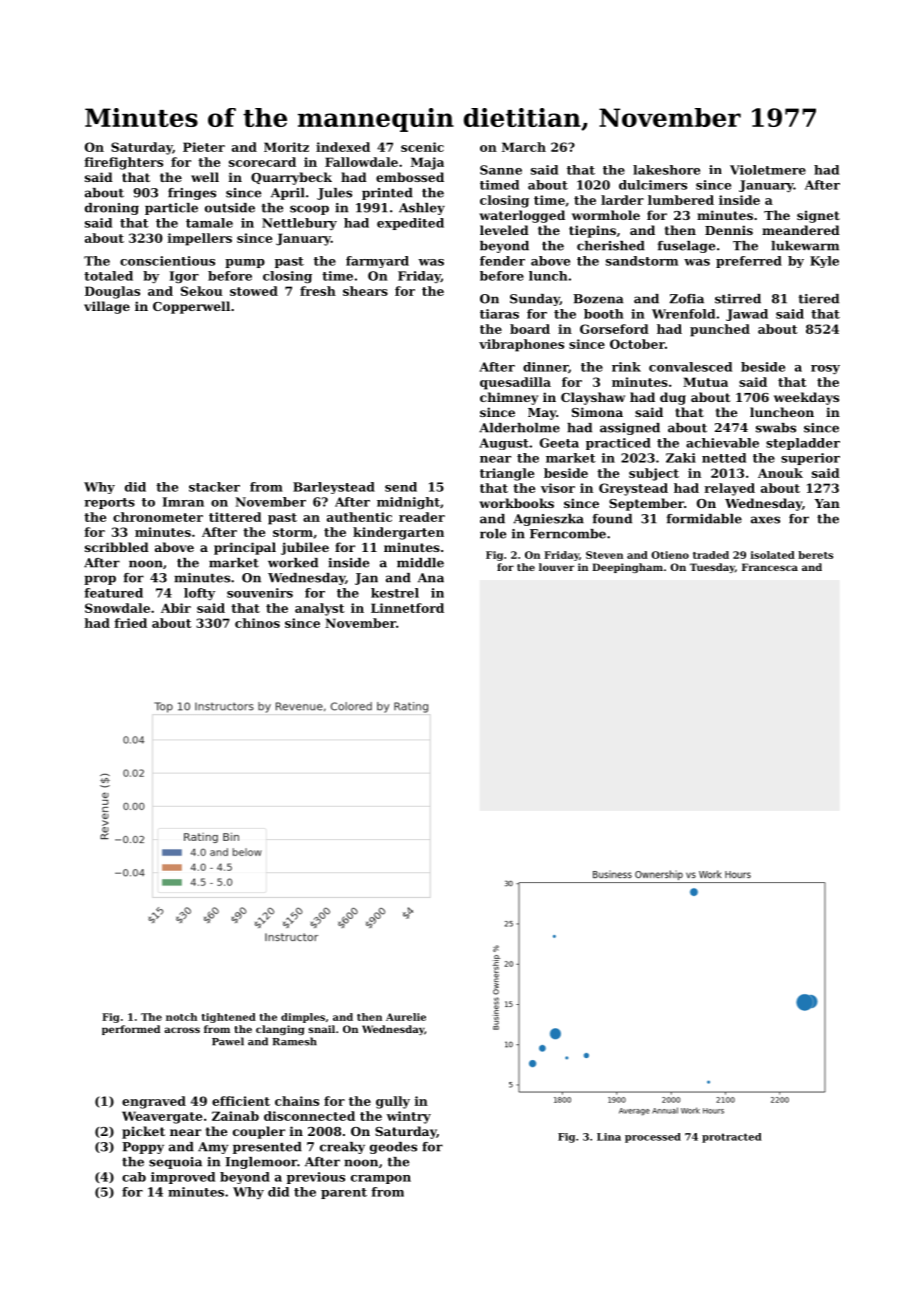 The image size is (924, 1308). What do you see at coordinates (303, 1018) in the page?
I see `dimples` at bounding box center [303, 1018].
